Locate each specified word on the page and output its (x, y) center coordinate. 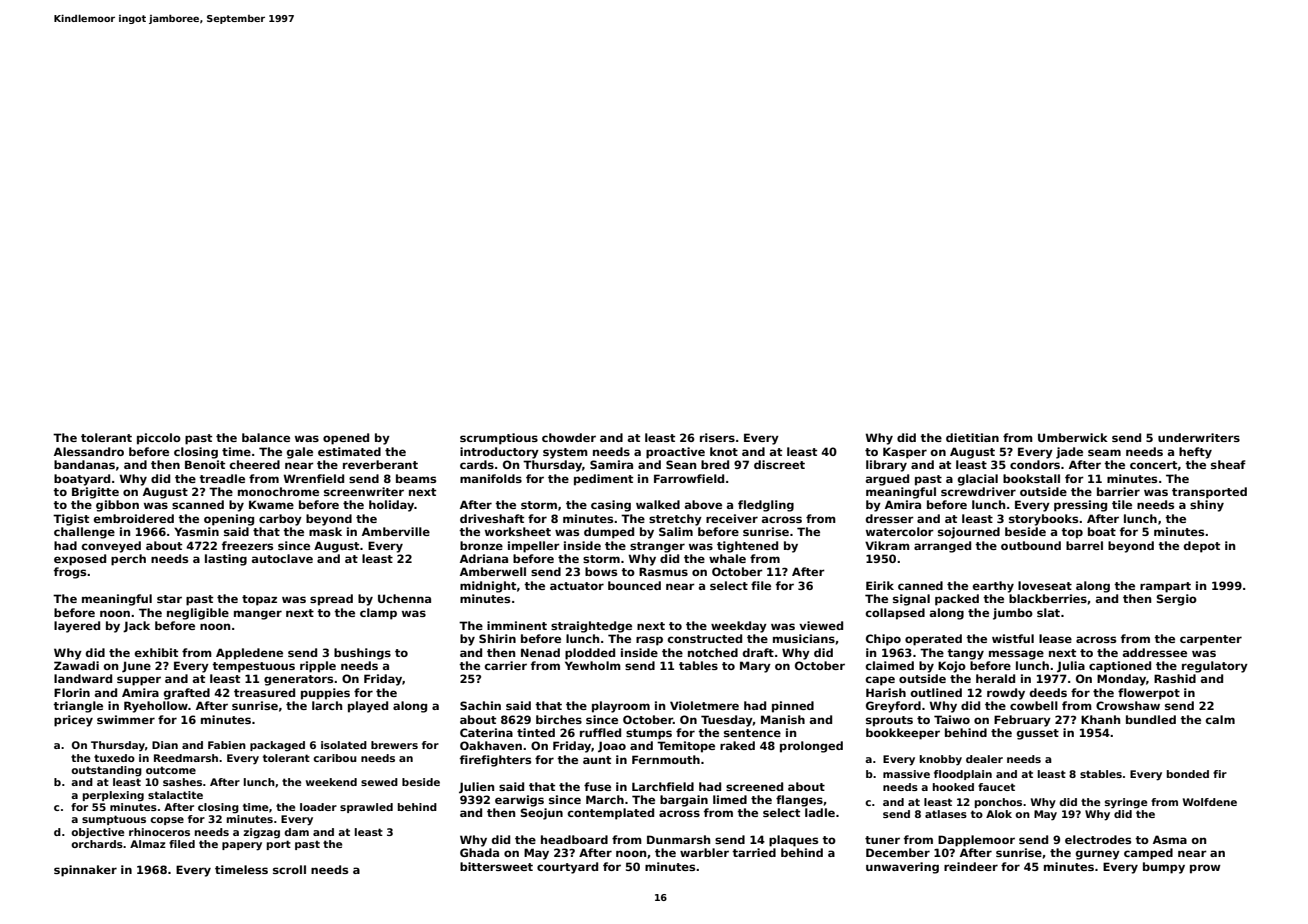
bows (601, 571)
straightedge (591, 627)
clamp (378, 614)
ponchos (998, 803)
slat (1048, 612)
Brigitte (95, 493)
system (565, 453)
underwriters (1199, 437)
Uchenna (404, 598)
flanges (799, 801)
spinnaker (85, 871)
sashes (182, 782)
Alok (999, 814)
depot (1202, 547)
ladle (820, 812)
